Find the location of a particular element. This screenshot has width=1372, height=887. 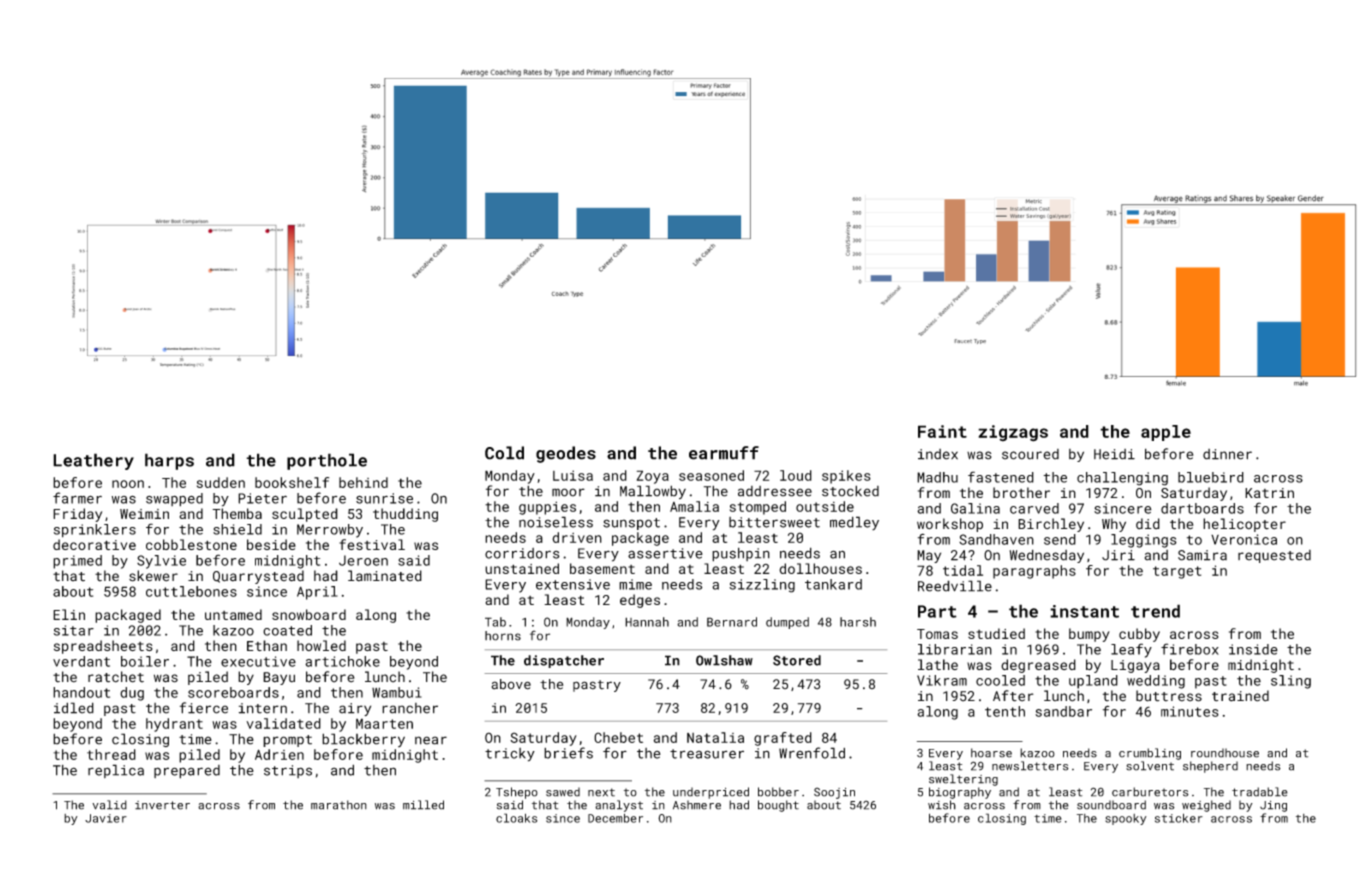

inside is located at coordinates (1253, 649).
